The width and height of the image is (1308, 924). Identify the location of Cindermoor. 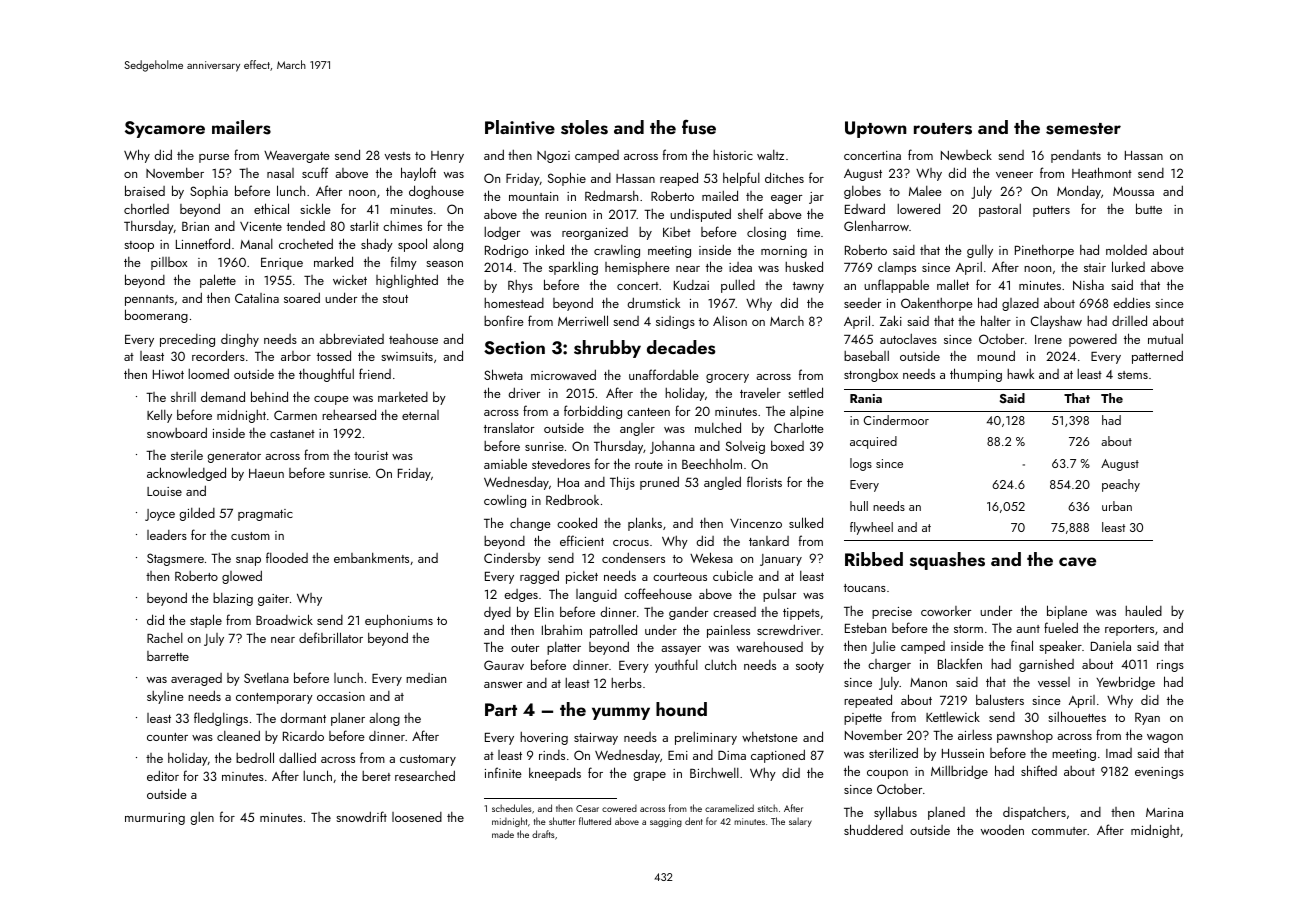
(896, 420).
